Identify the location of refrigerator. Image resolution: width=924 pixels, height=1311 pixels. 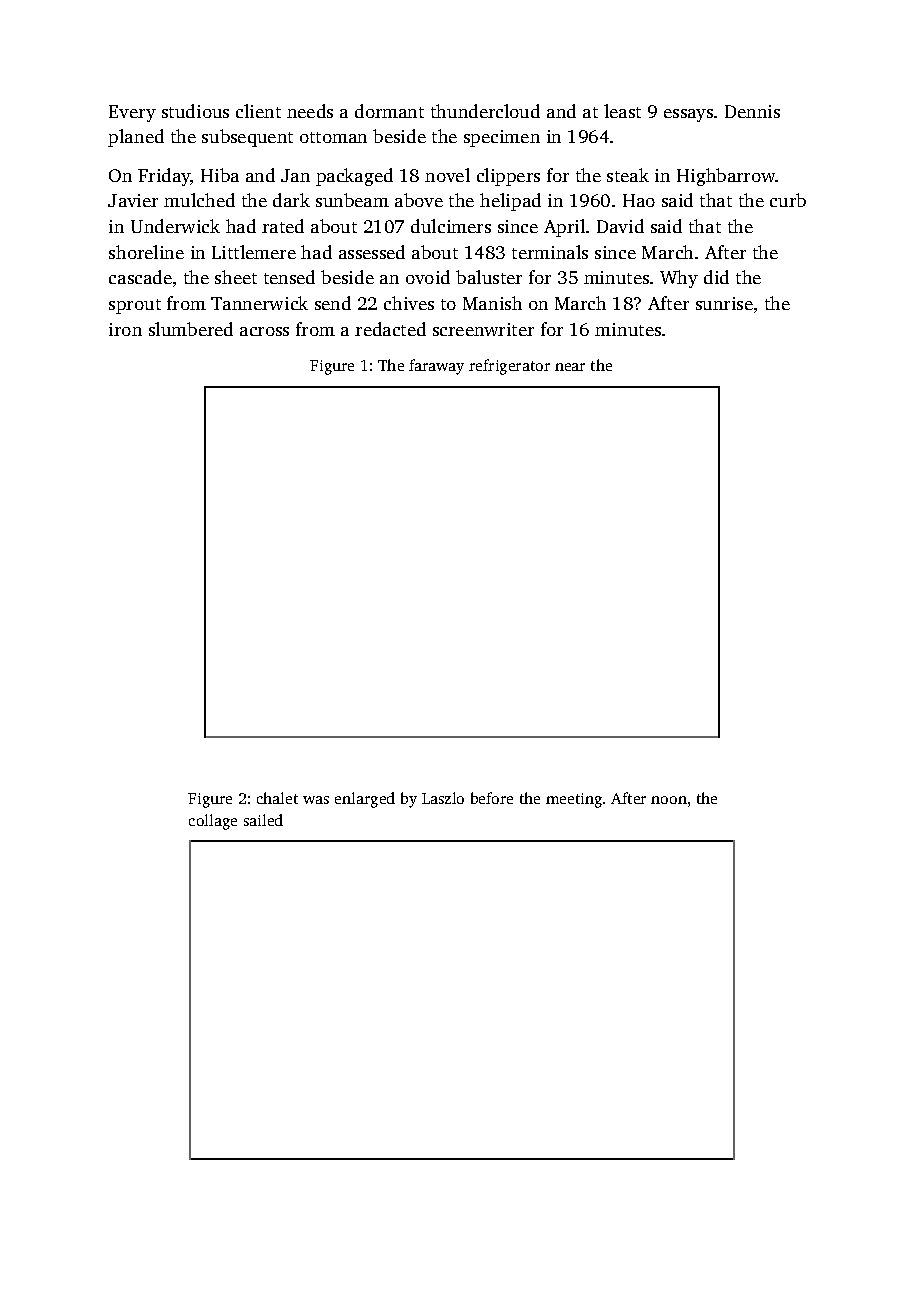
(509, 367).
